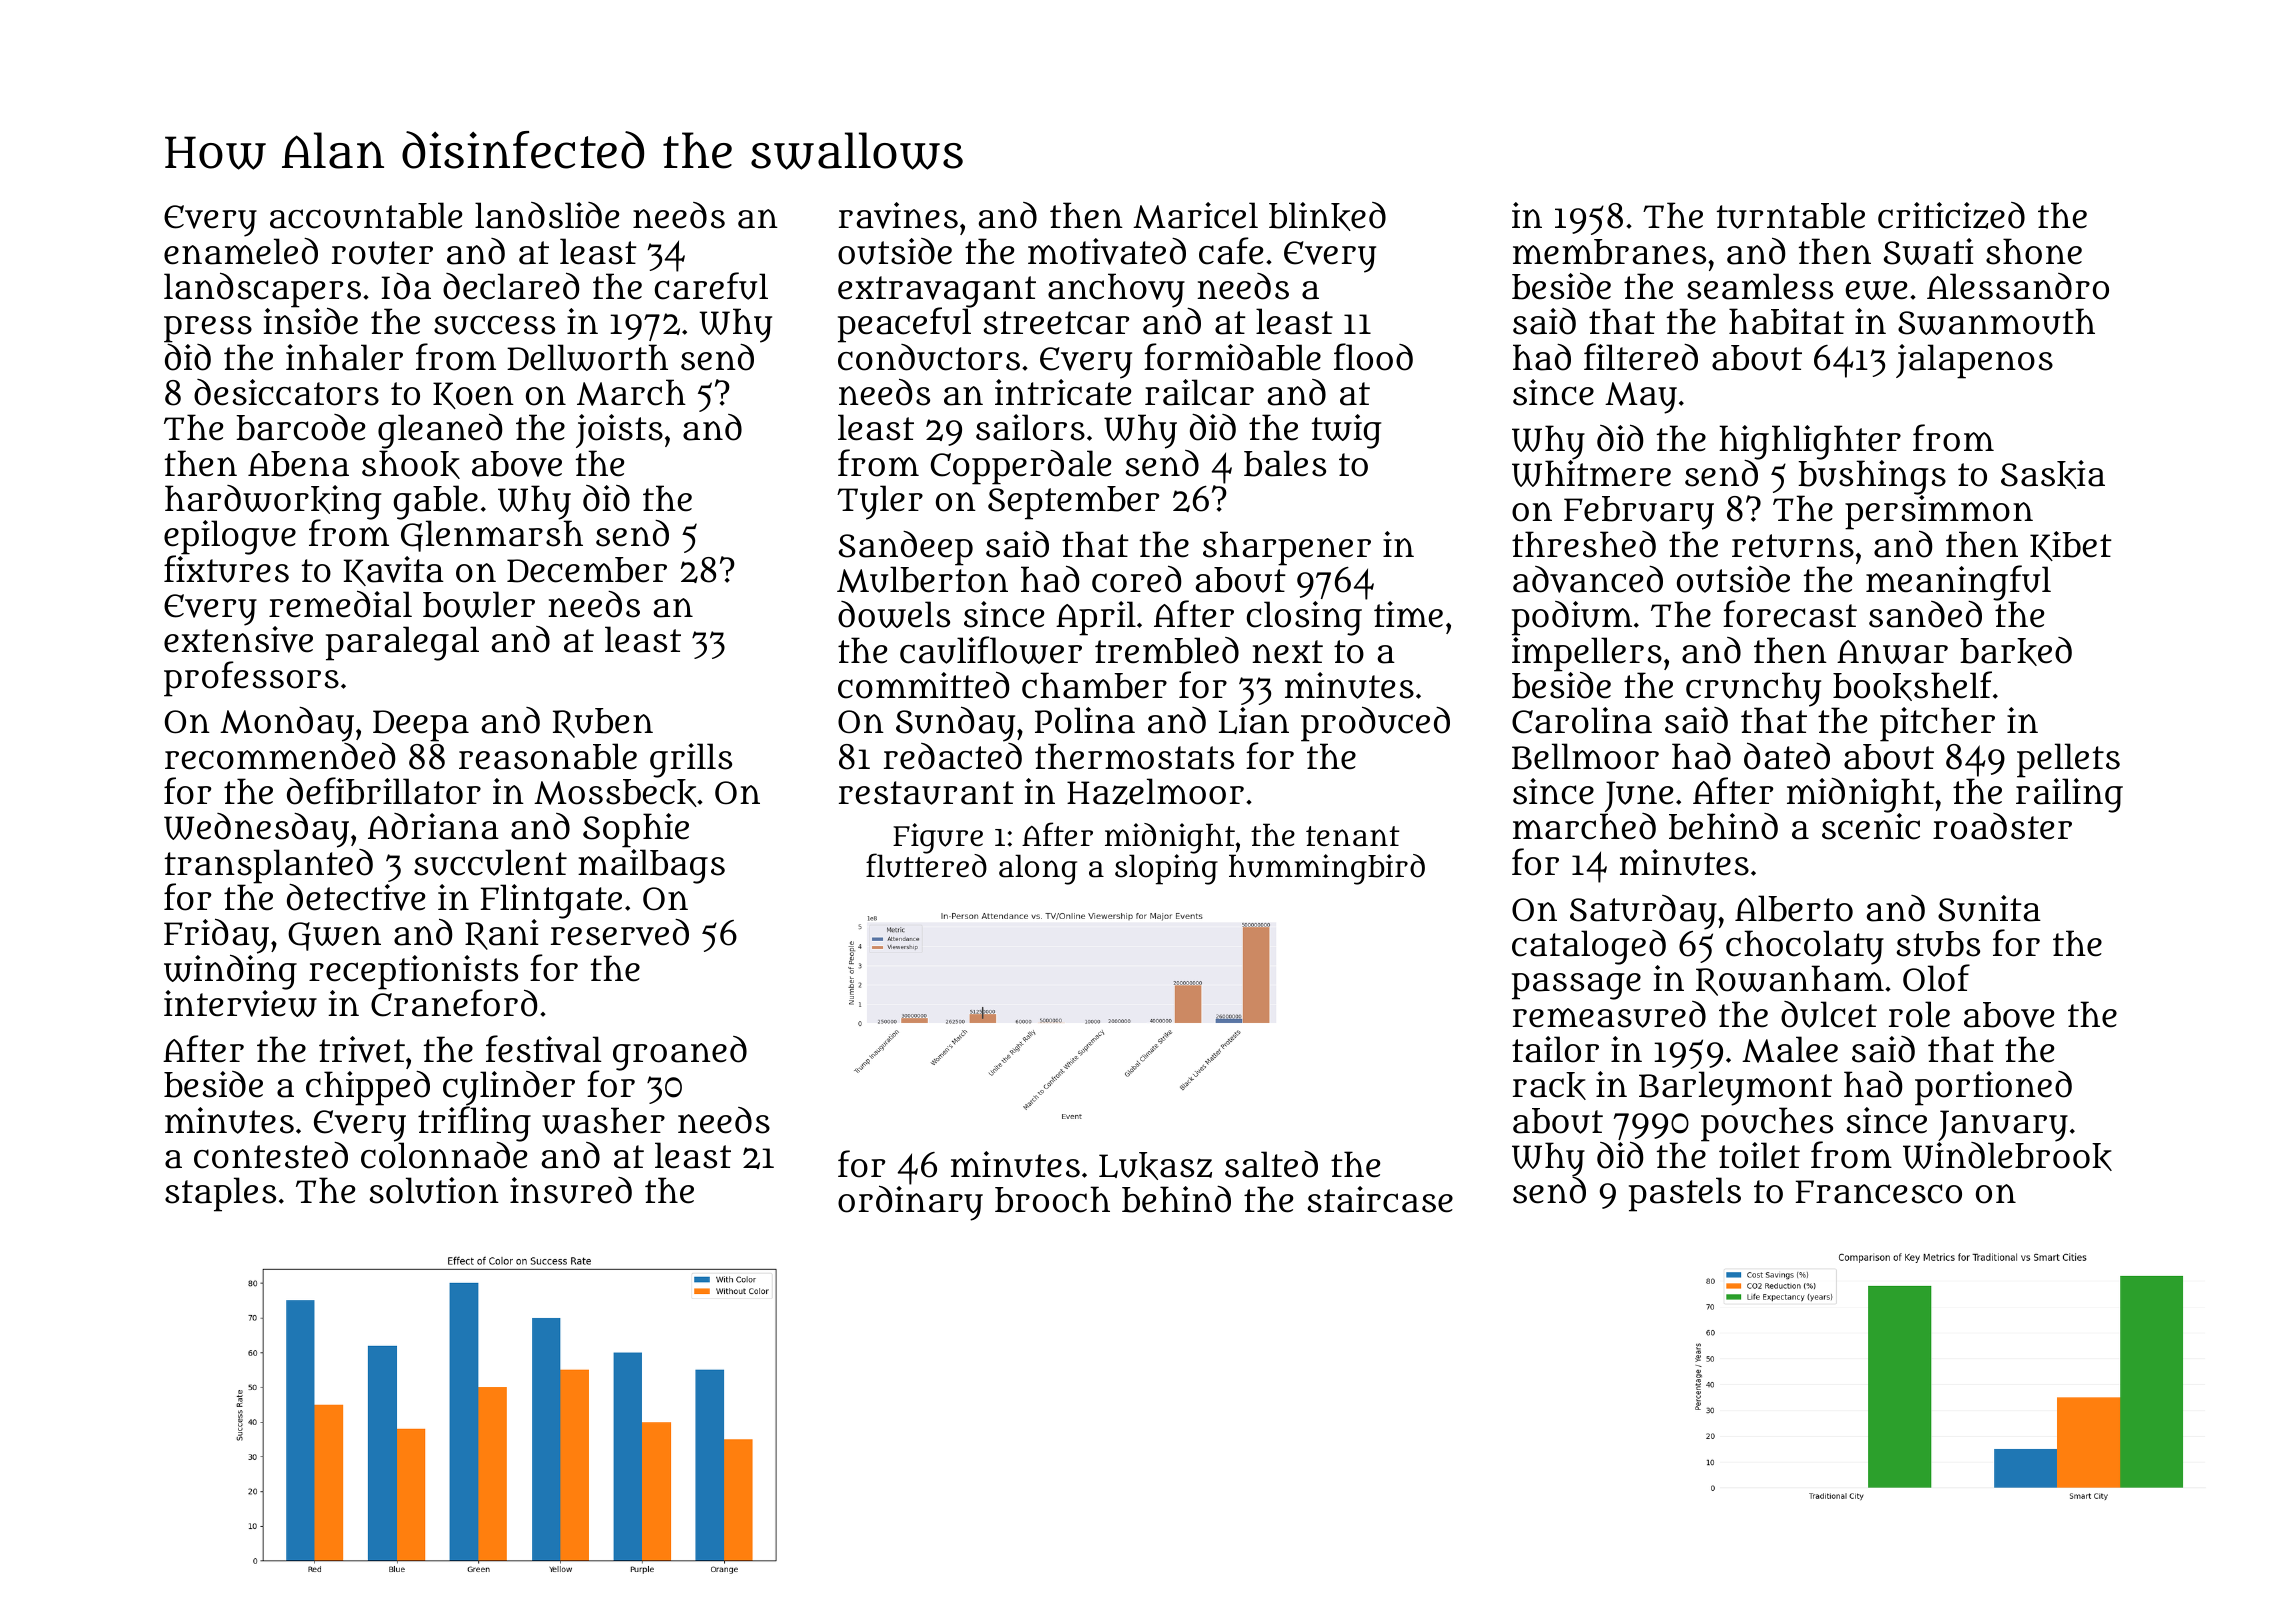 Image resolution: width=2292 pixels, height=1620 pixels. I want to click on solution, so click(434, 1190).
